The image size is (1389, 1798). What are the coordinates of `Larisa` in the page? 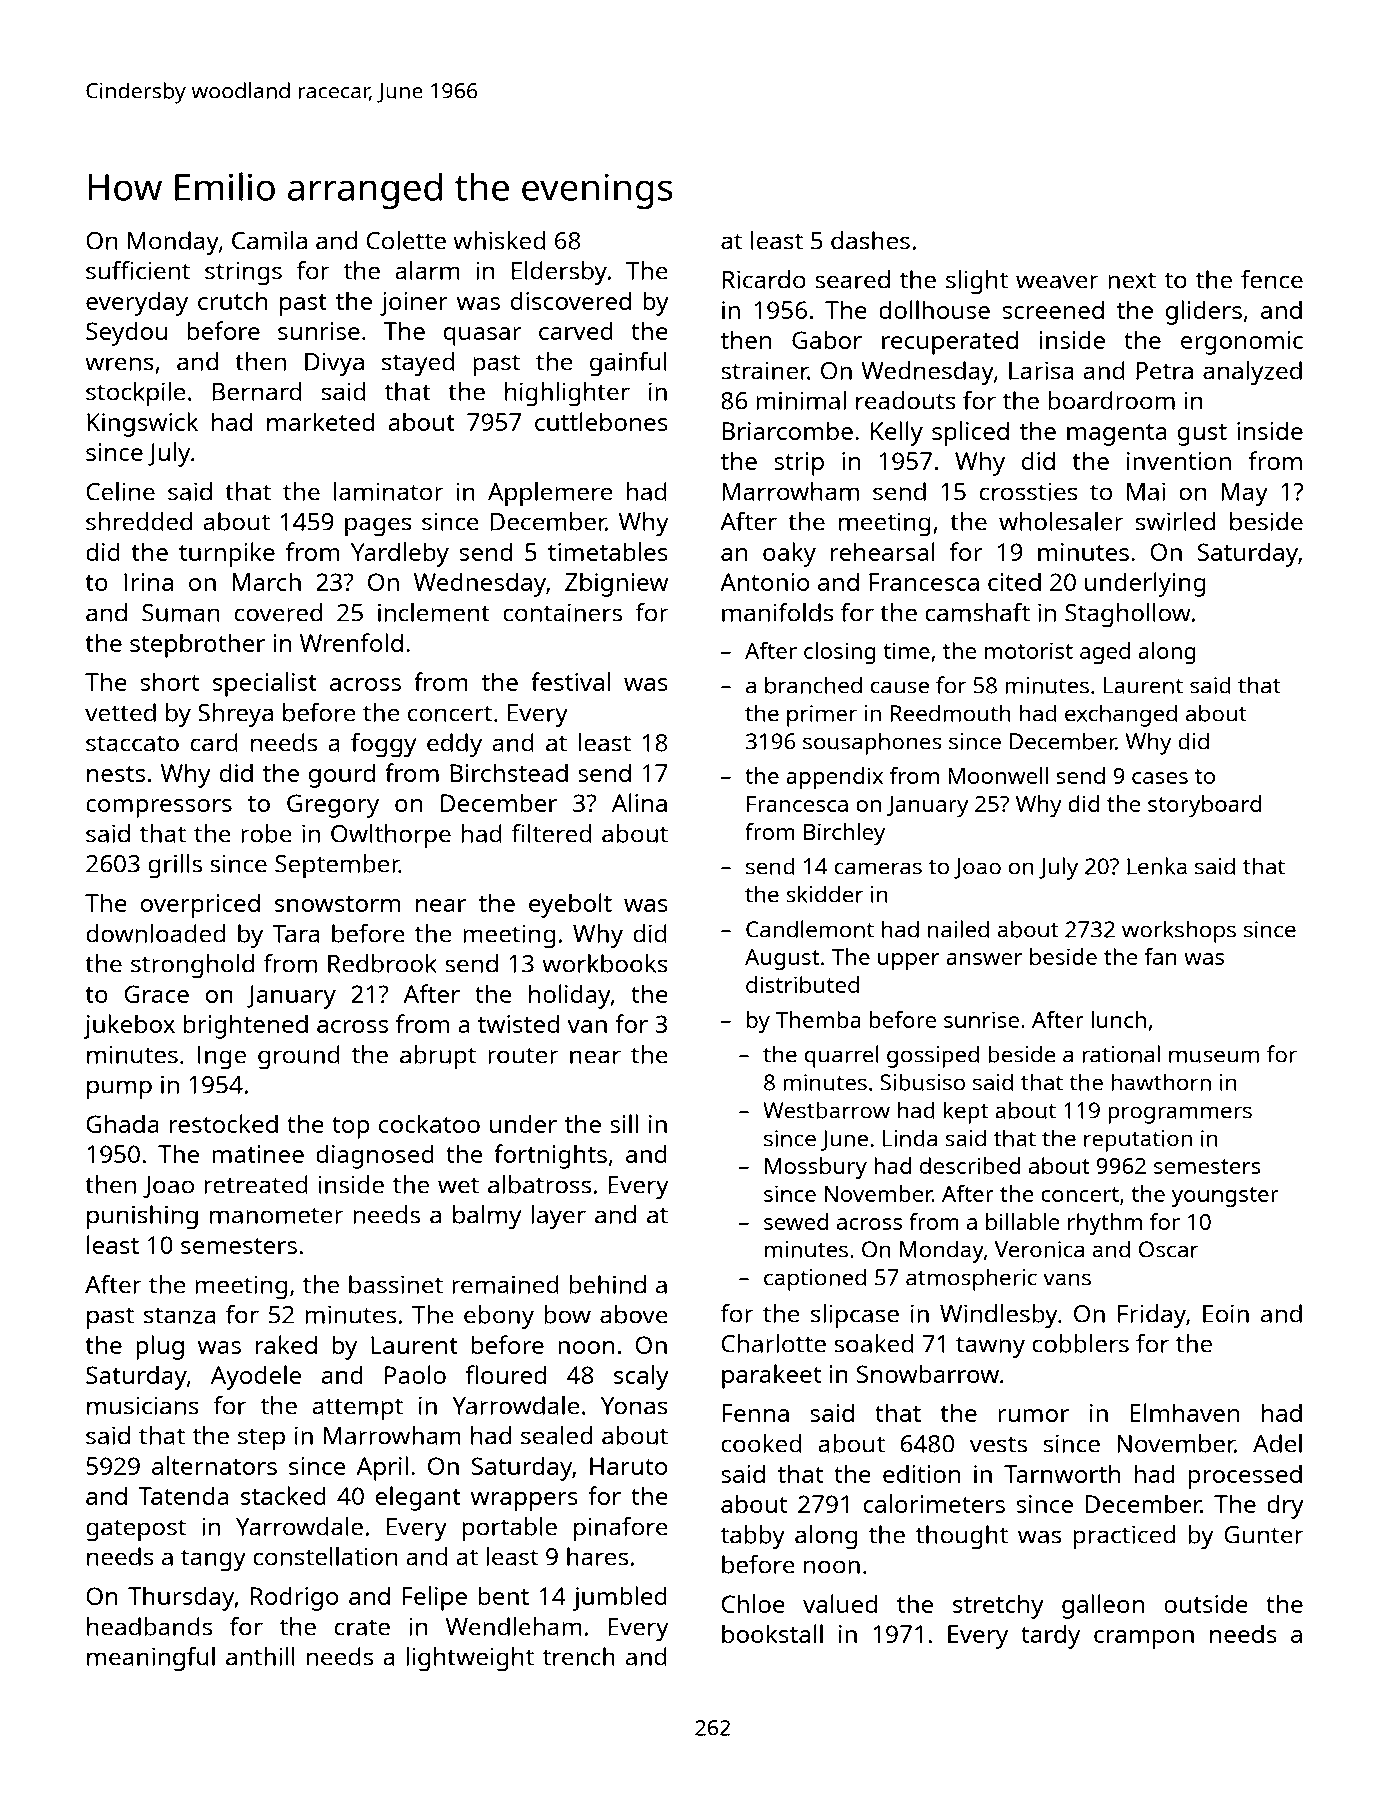 It's located at (1041, 370).
